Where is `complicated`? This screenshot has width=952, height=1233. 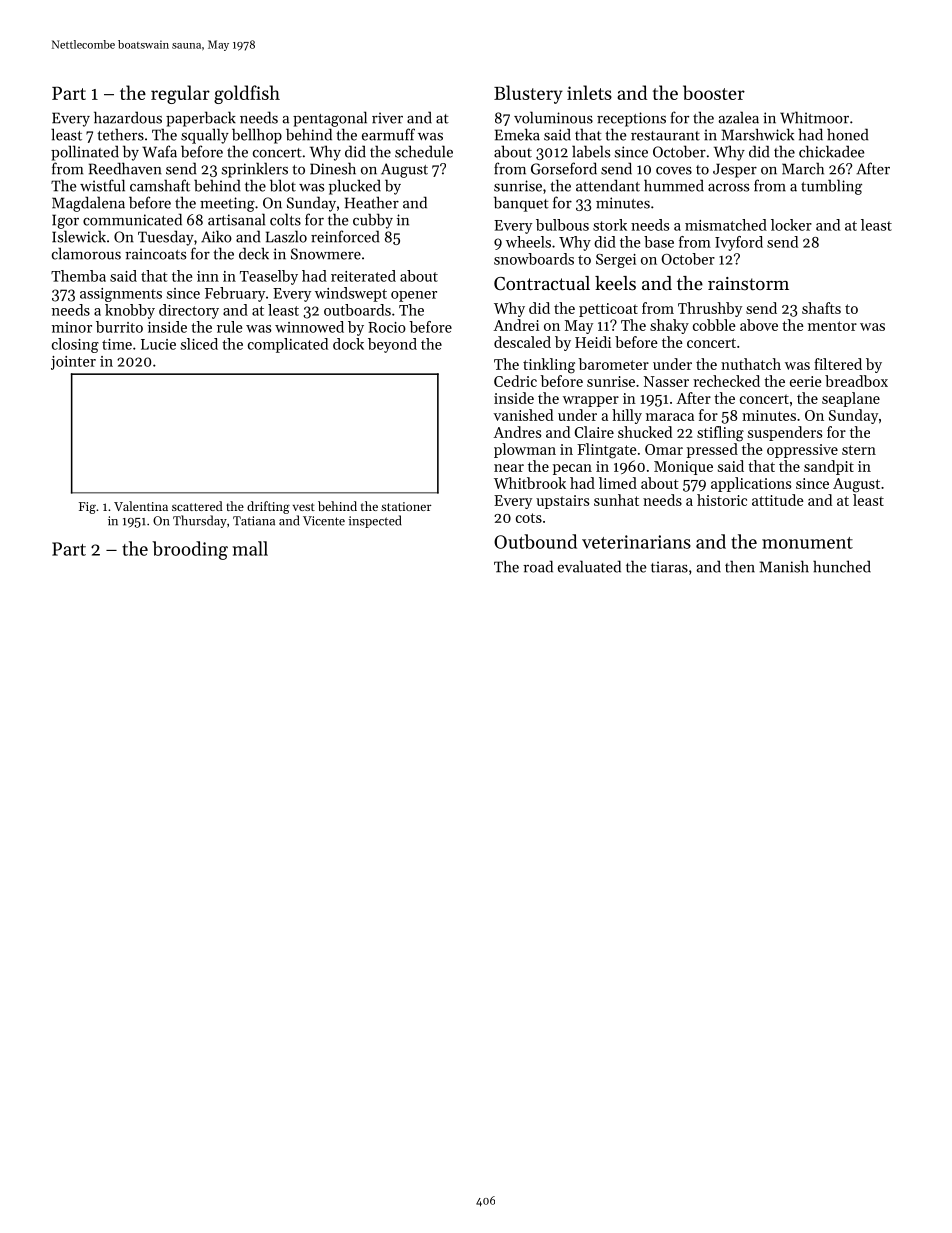 complicated is located at coordinates (288, 345).
